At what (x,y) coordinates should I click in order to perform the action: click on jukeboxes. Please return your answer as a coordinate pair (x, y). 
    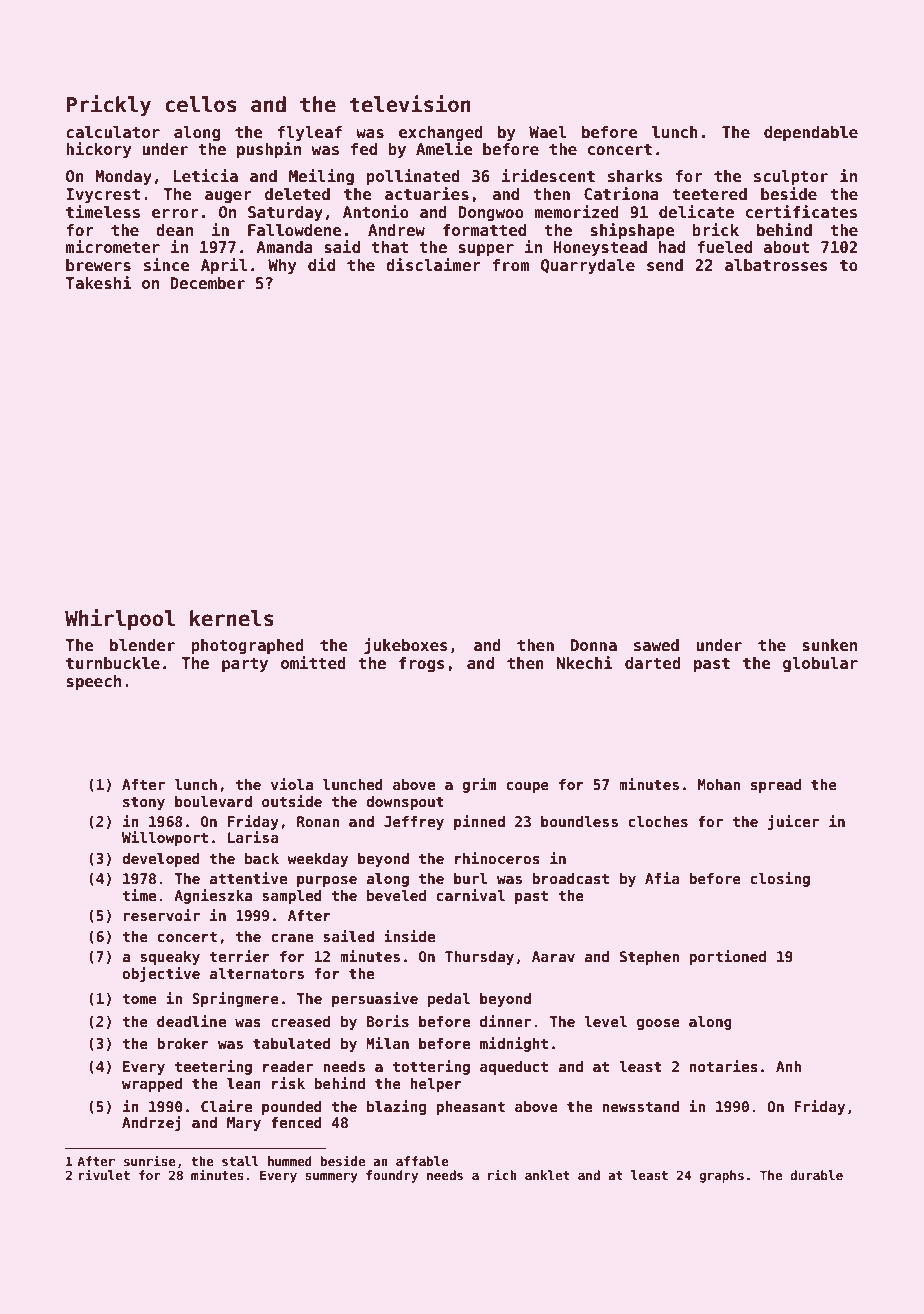
    Looking at the image, I should click on (406, 646).
